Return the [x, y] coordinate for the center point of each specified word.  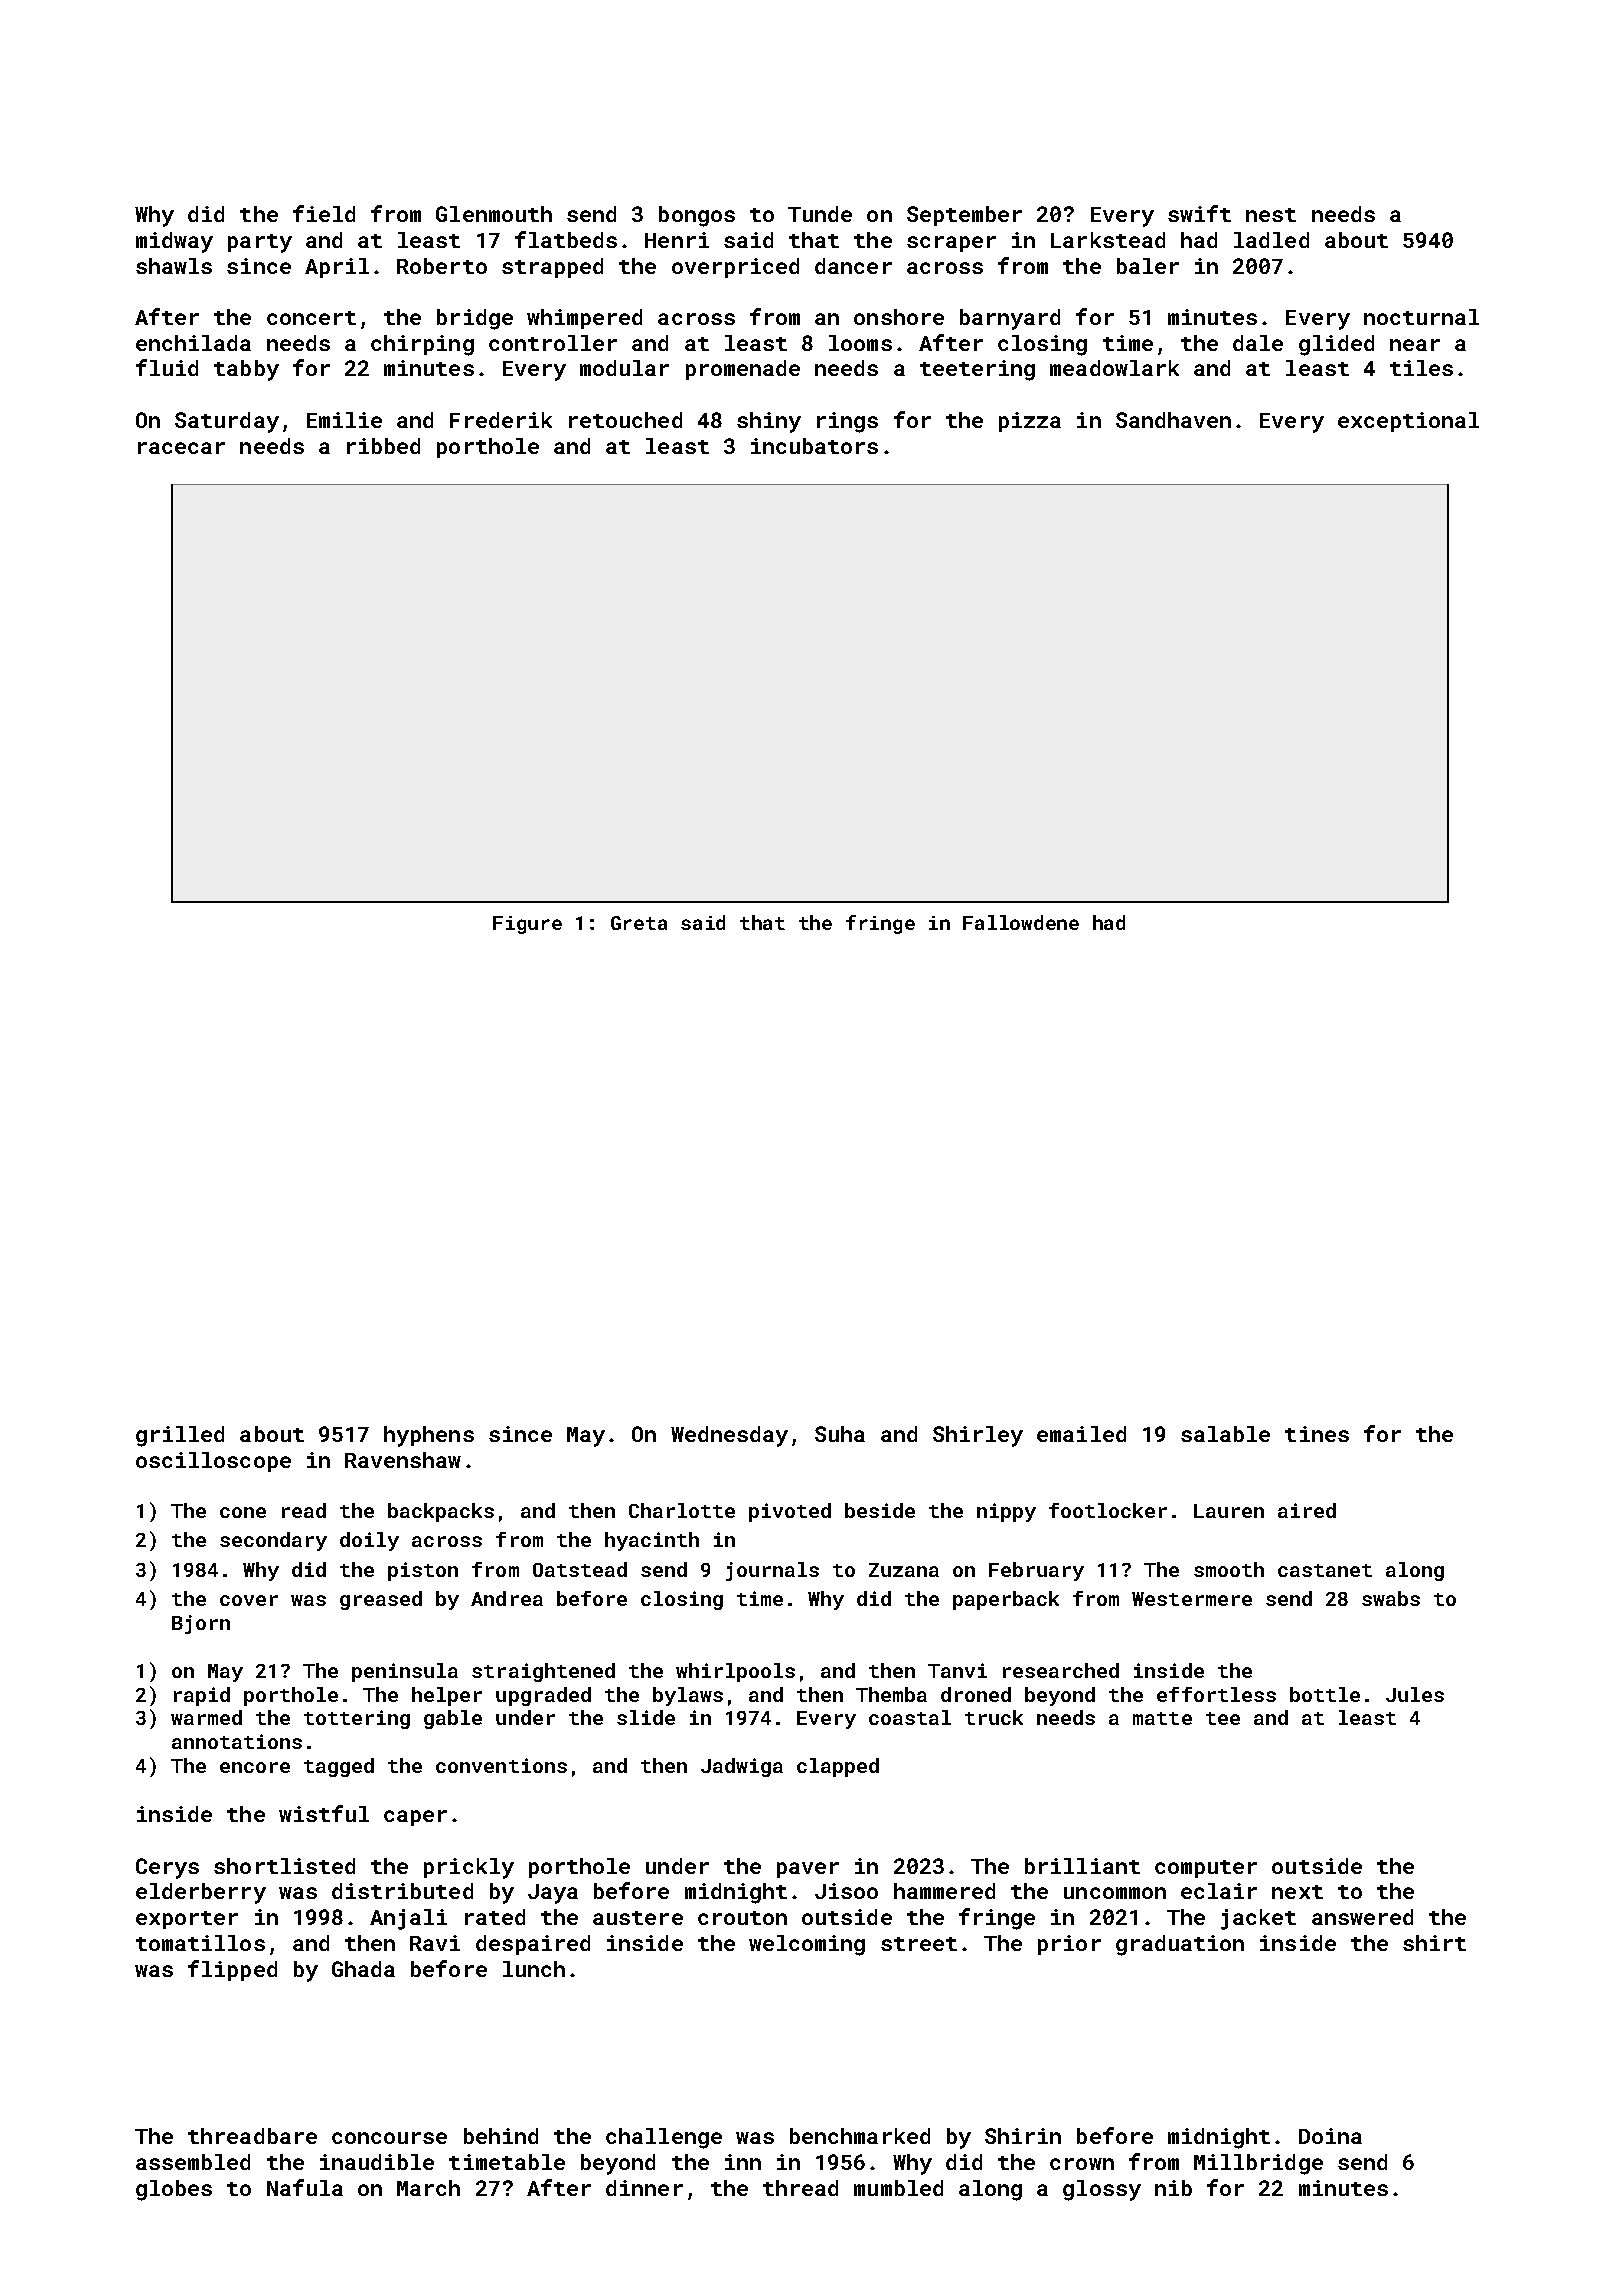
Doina [1330, 2136]
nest [1271, 215]
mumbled [898, 2188]
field [324, 213]
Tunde [820, 214]
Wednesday [729, 1436]
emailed [1081, 1434]
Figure [527, 925]
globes [174, 2190]
